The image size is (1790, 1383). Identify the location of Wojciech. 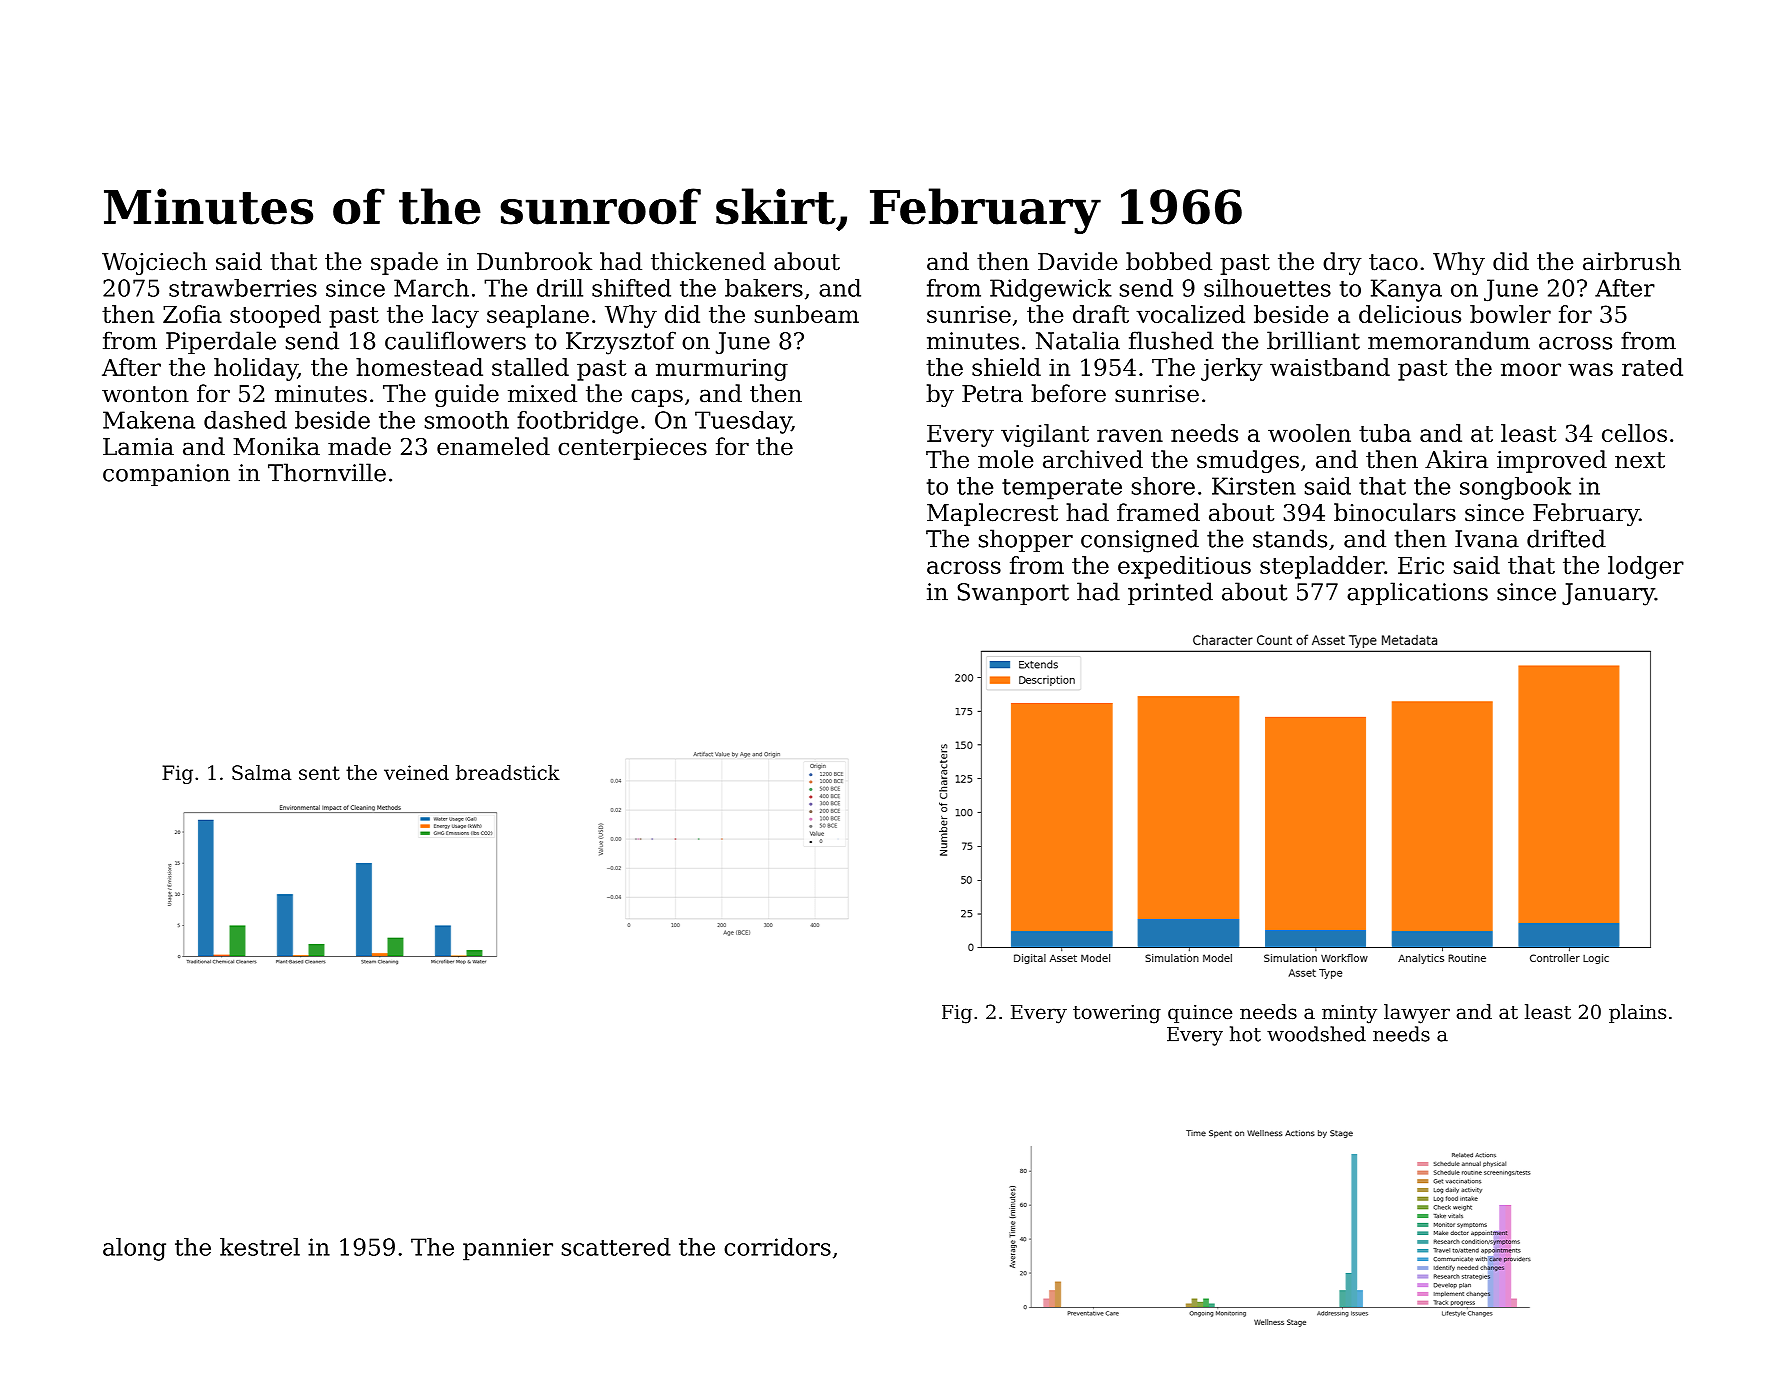
(154, 263).
